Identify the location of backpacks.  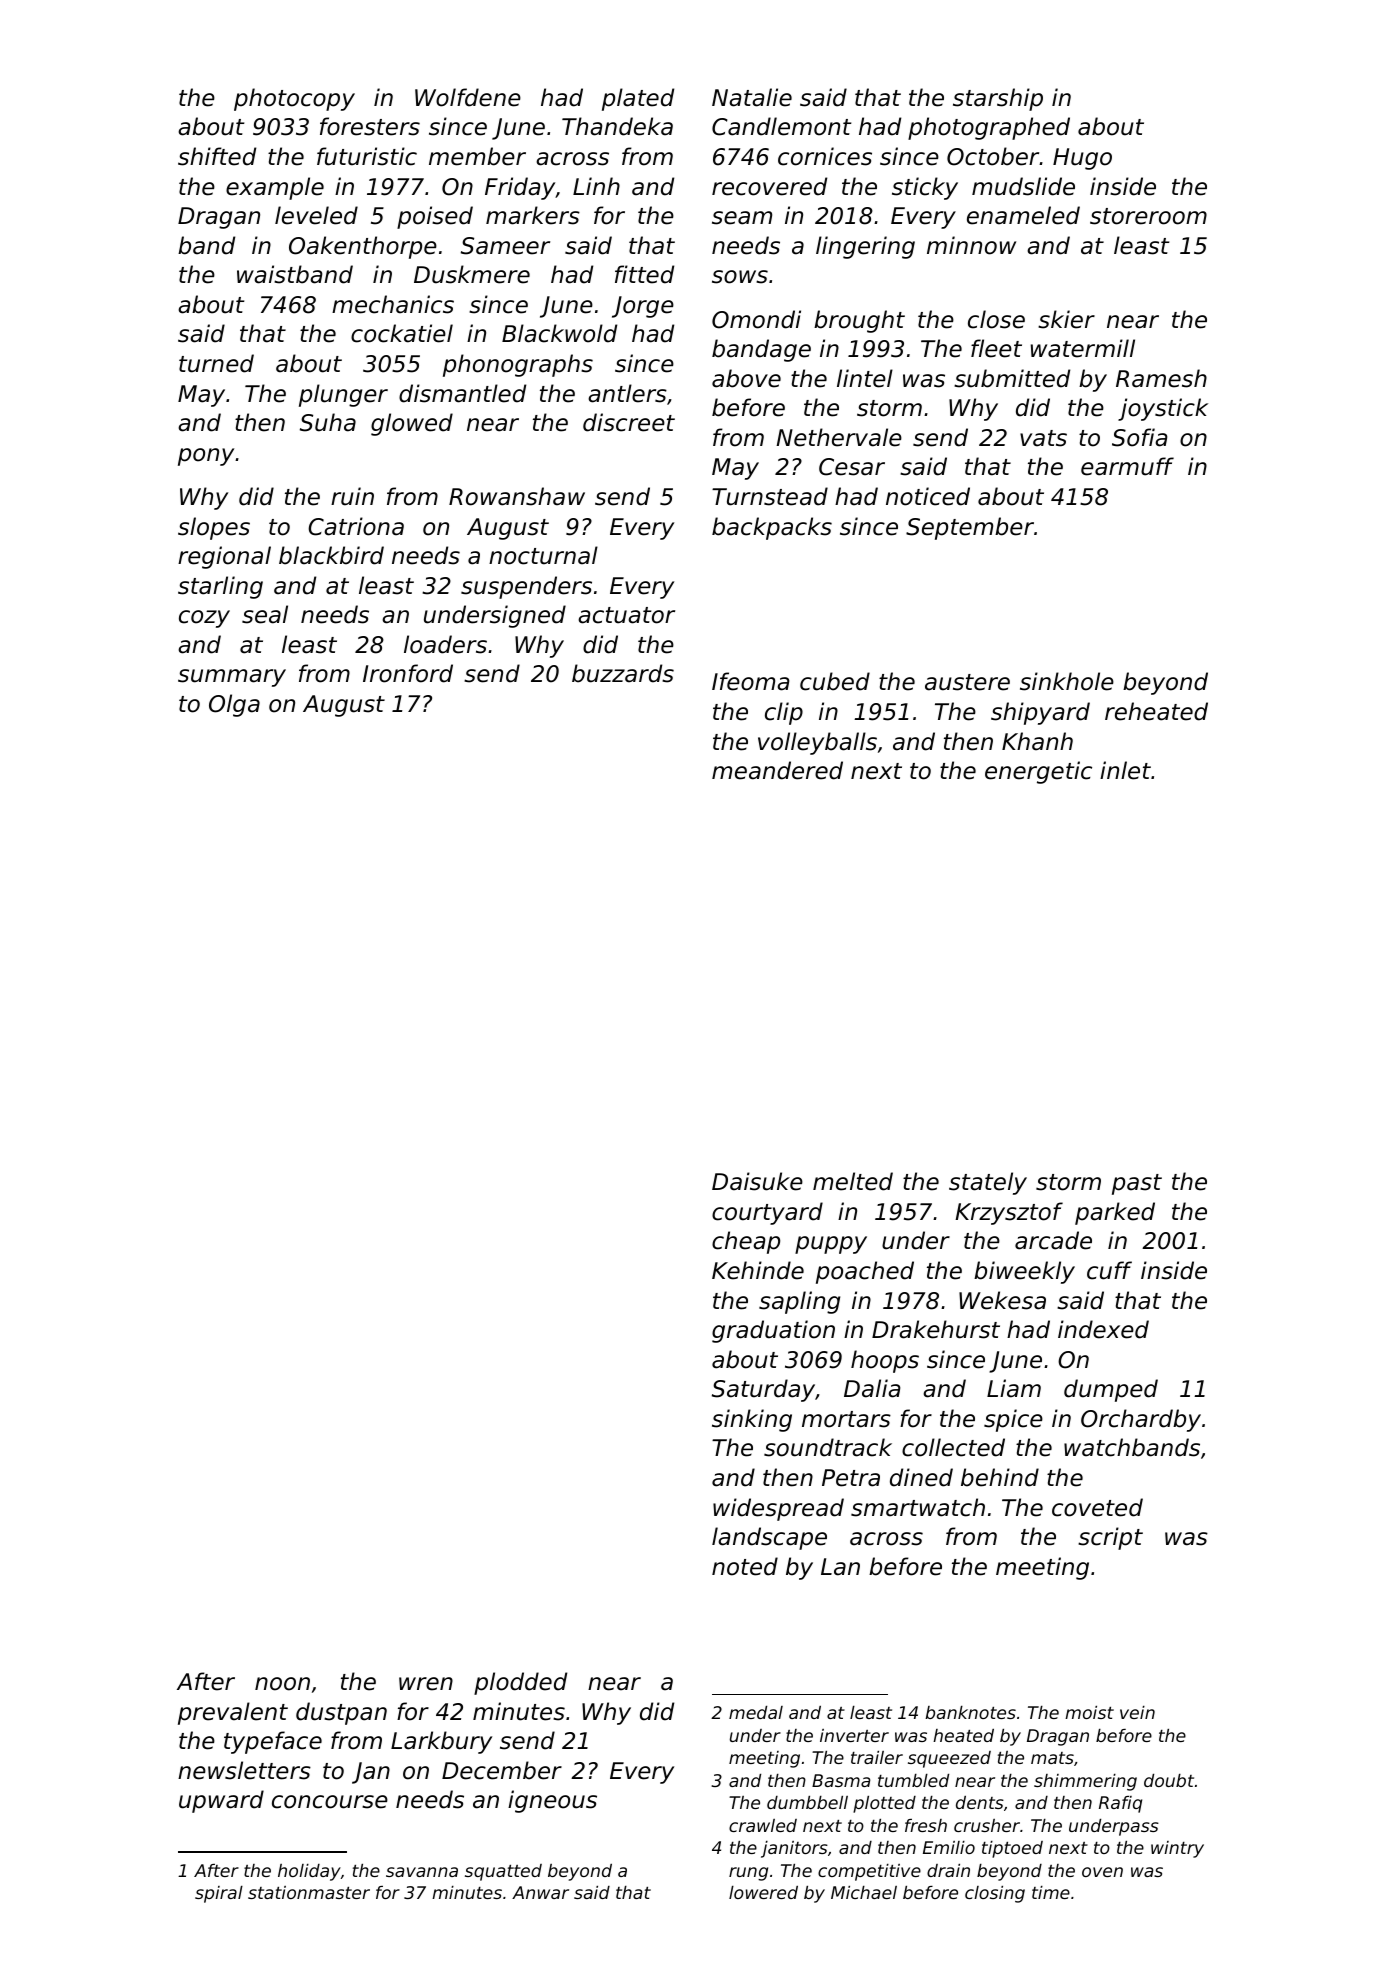
(772, 528).
